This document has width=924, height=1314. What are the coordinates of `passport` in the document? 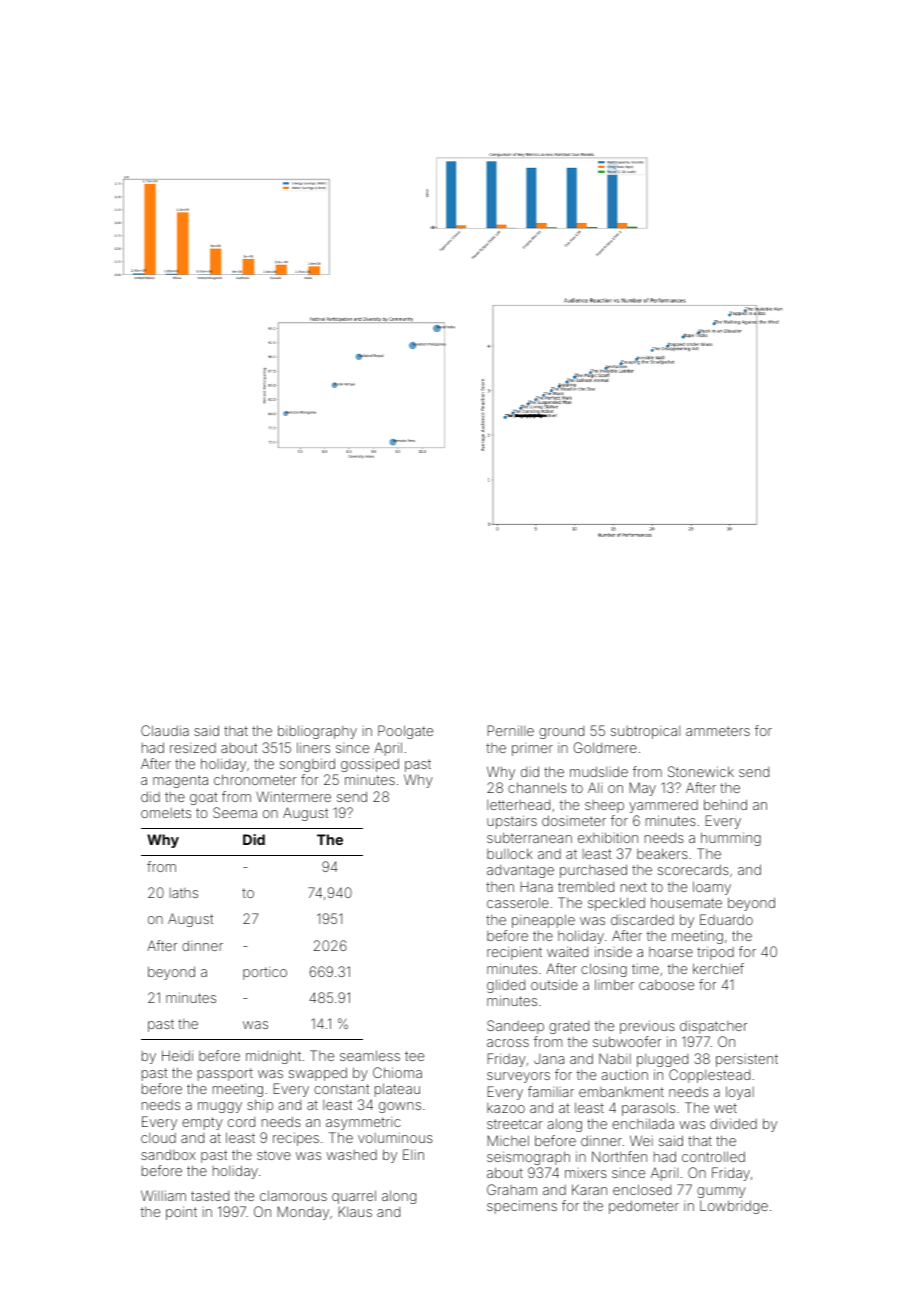 It's located at (225, 1074).
